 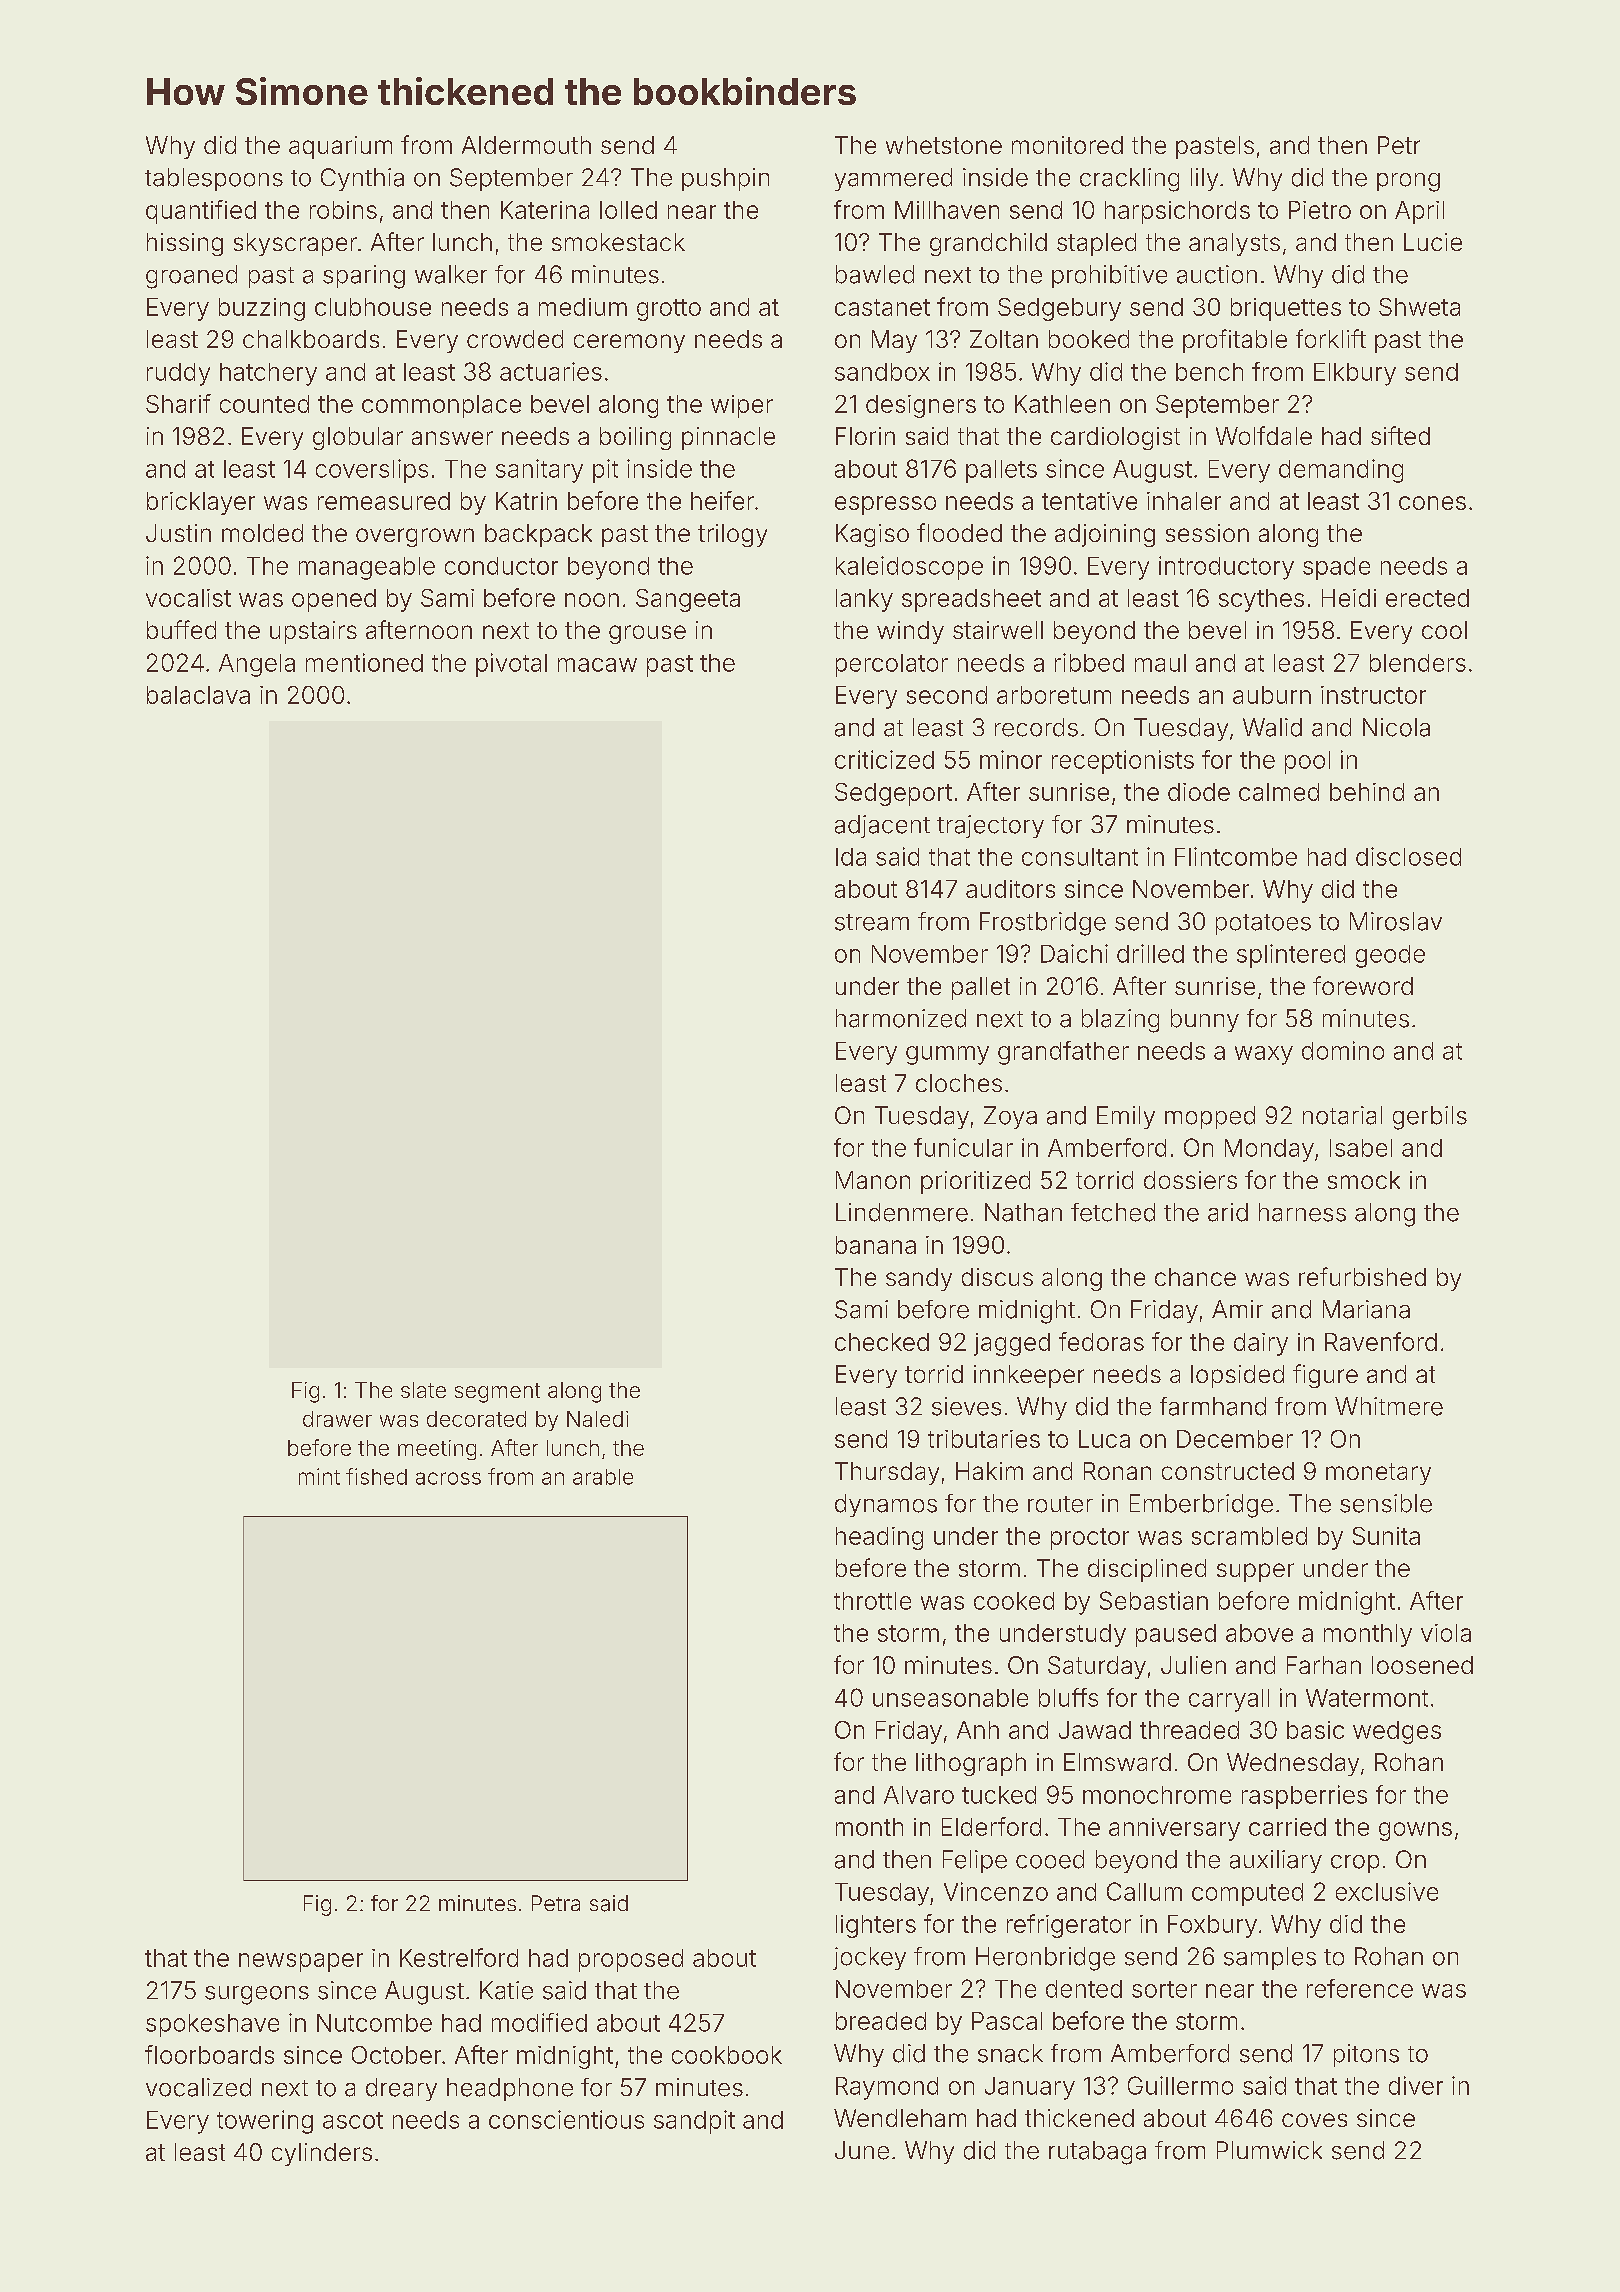 What do you see at coordinates (887, 2088) in the document?
I see `Raymond` at bounding box center [887, 2088].
